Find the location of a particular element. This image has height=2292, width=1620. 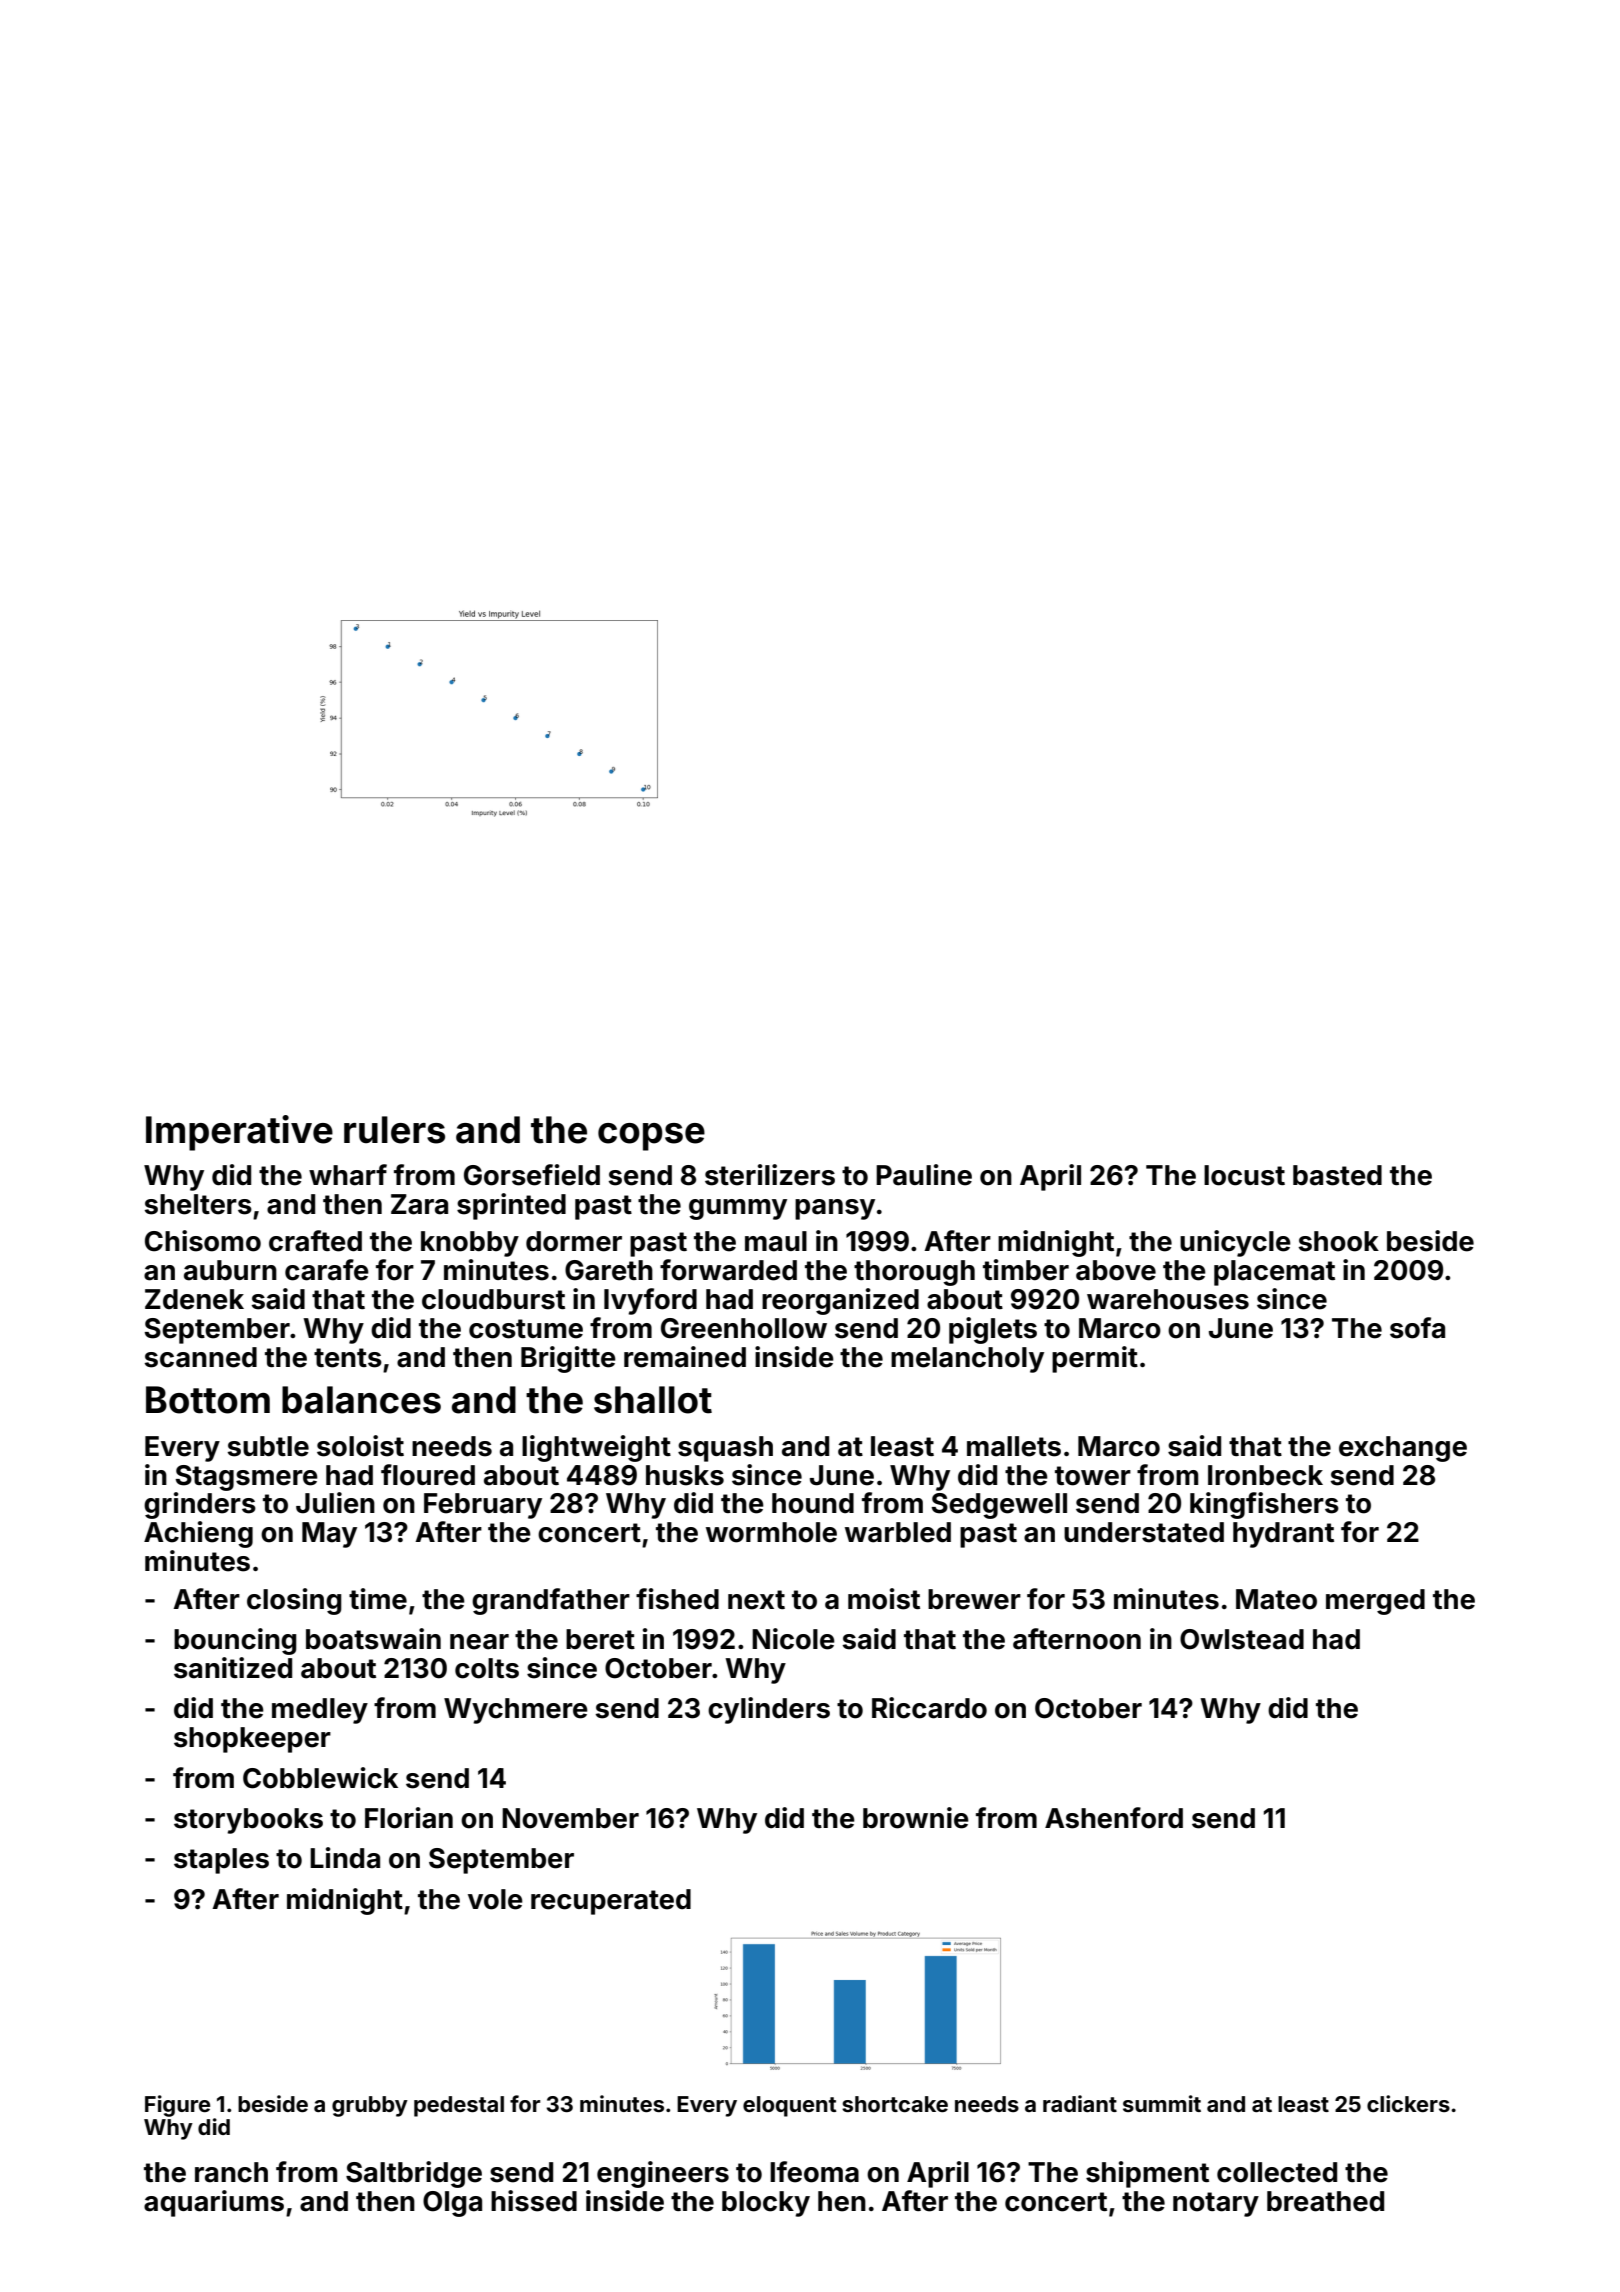

shipment is located at coordinates (1147, 2174).
